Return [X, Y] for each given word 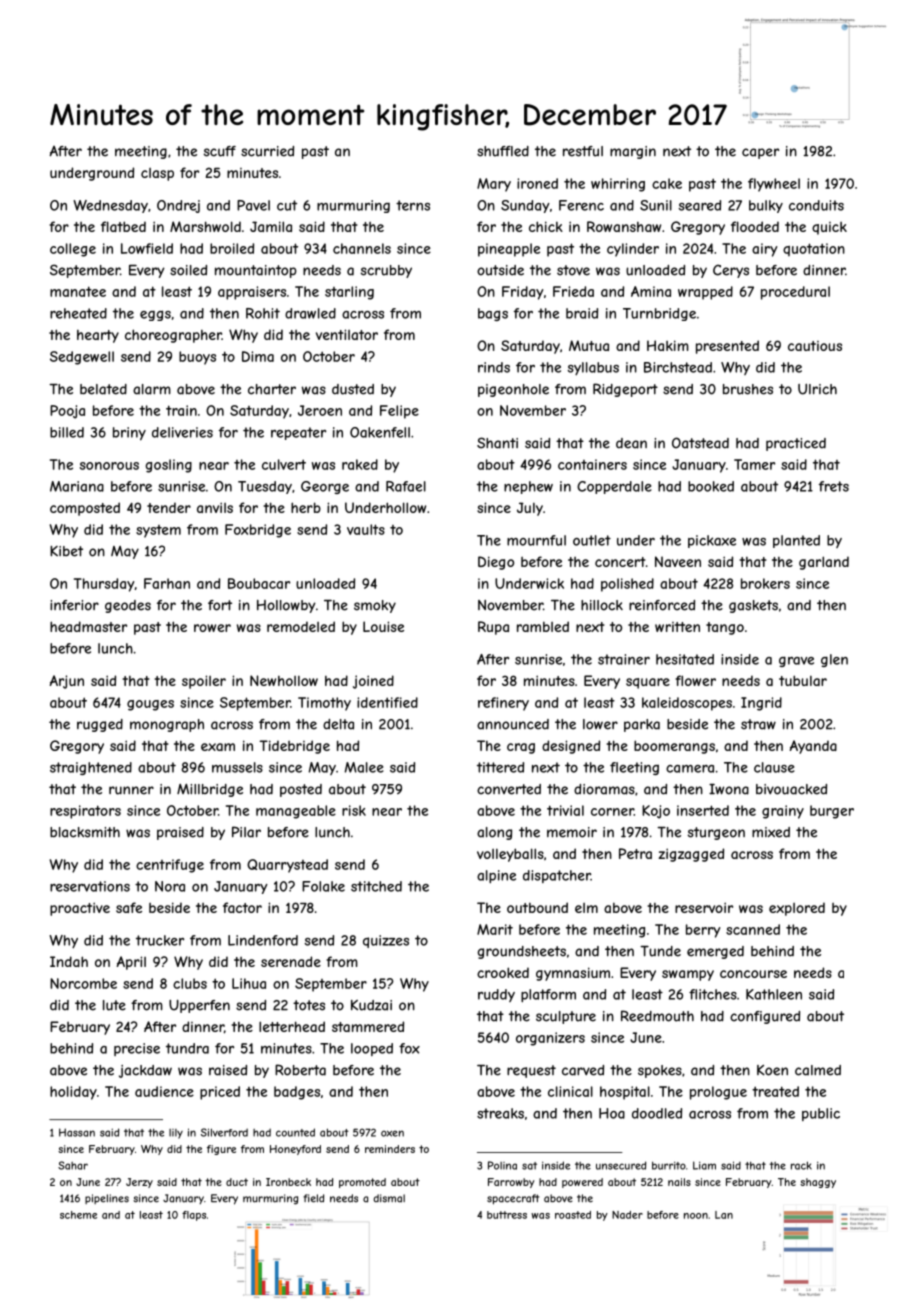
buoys [197, 358]
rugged [100, 725]
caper [760, 153]
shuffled [503, 151]
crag [521, 748]
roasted [573, 1215]
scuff [220, 151]
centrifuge [170, 866]
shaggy [818, 1183]
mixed [771, 832]
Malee [363, 767]
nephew [528, 487]
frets [834, 486]
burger [832, 812]
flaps [194, 1216]
